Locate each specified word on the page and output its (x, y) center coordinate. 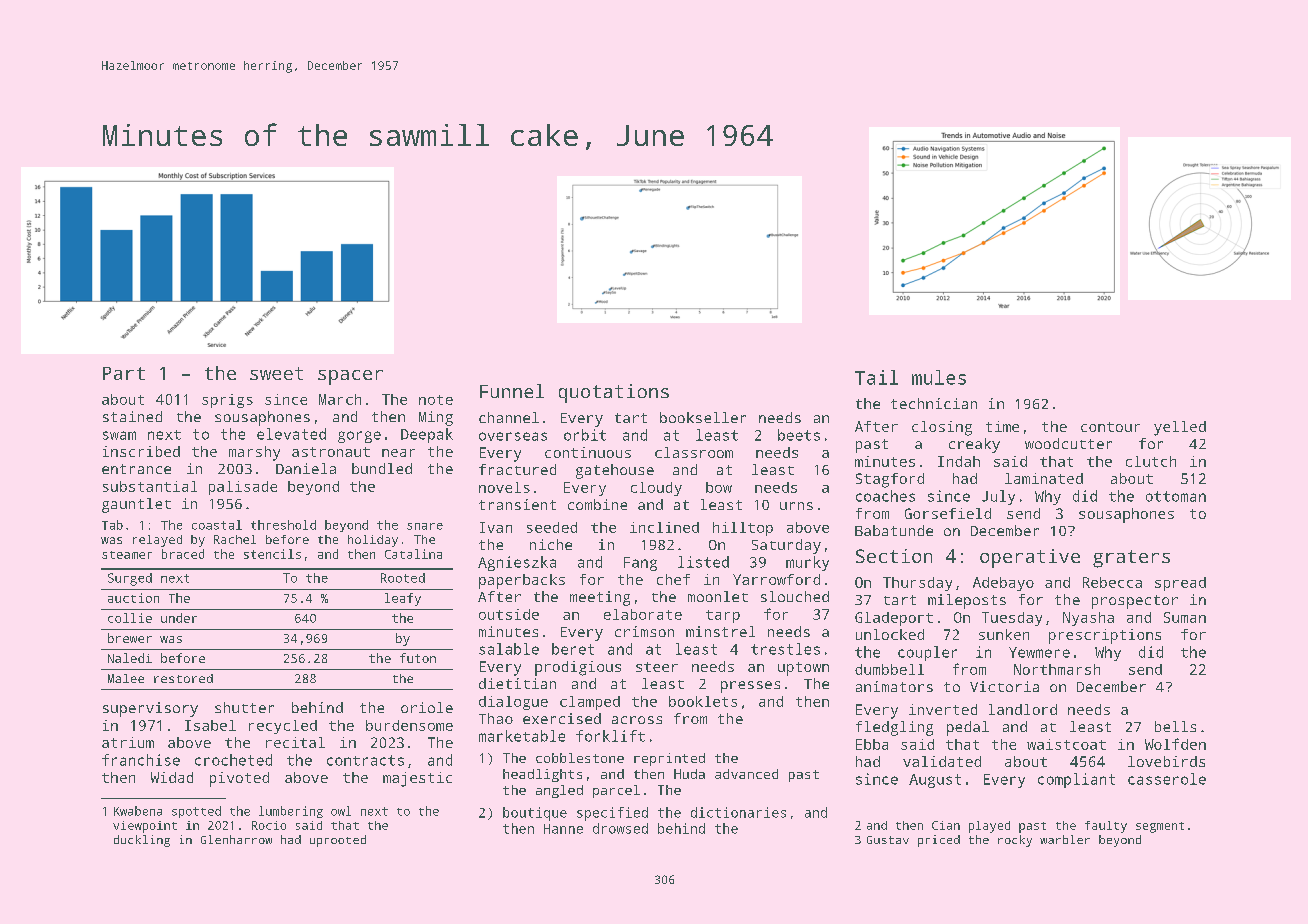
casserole (1167, 779)
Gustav (888, 840)
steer (657, 667)
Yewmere (1039, 652)
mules (939, 377)
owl (341, 811)
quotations (614, 393)
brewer (130, 638)
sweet (276, 373)
